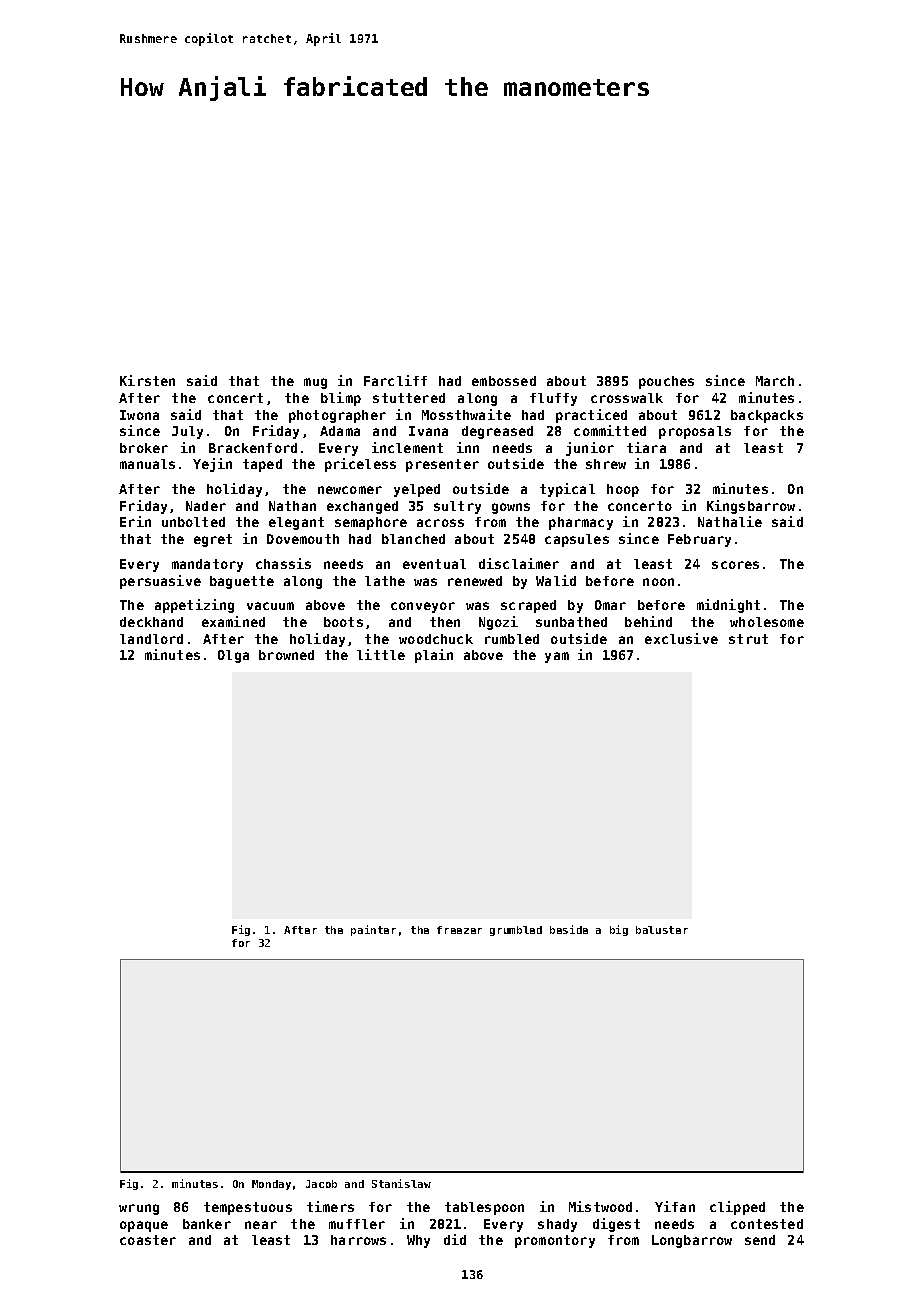 This screenshot has width=924, height=1308. What do you see at coordinates (627, 398) in the screenshot?
I see `crosswalk` at bounding box center [627, 398].
